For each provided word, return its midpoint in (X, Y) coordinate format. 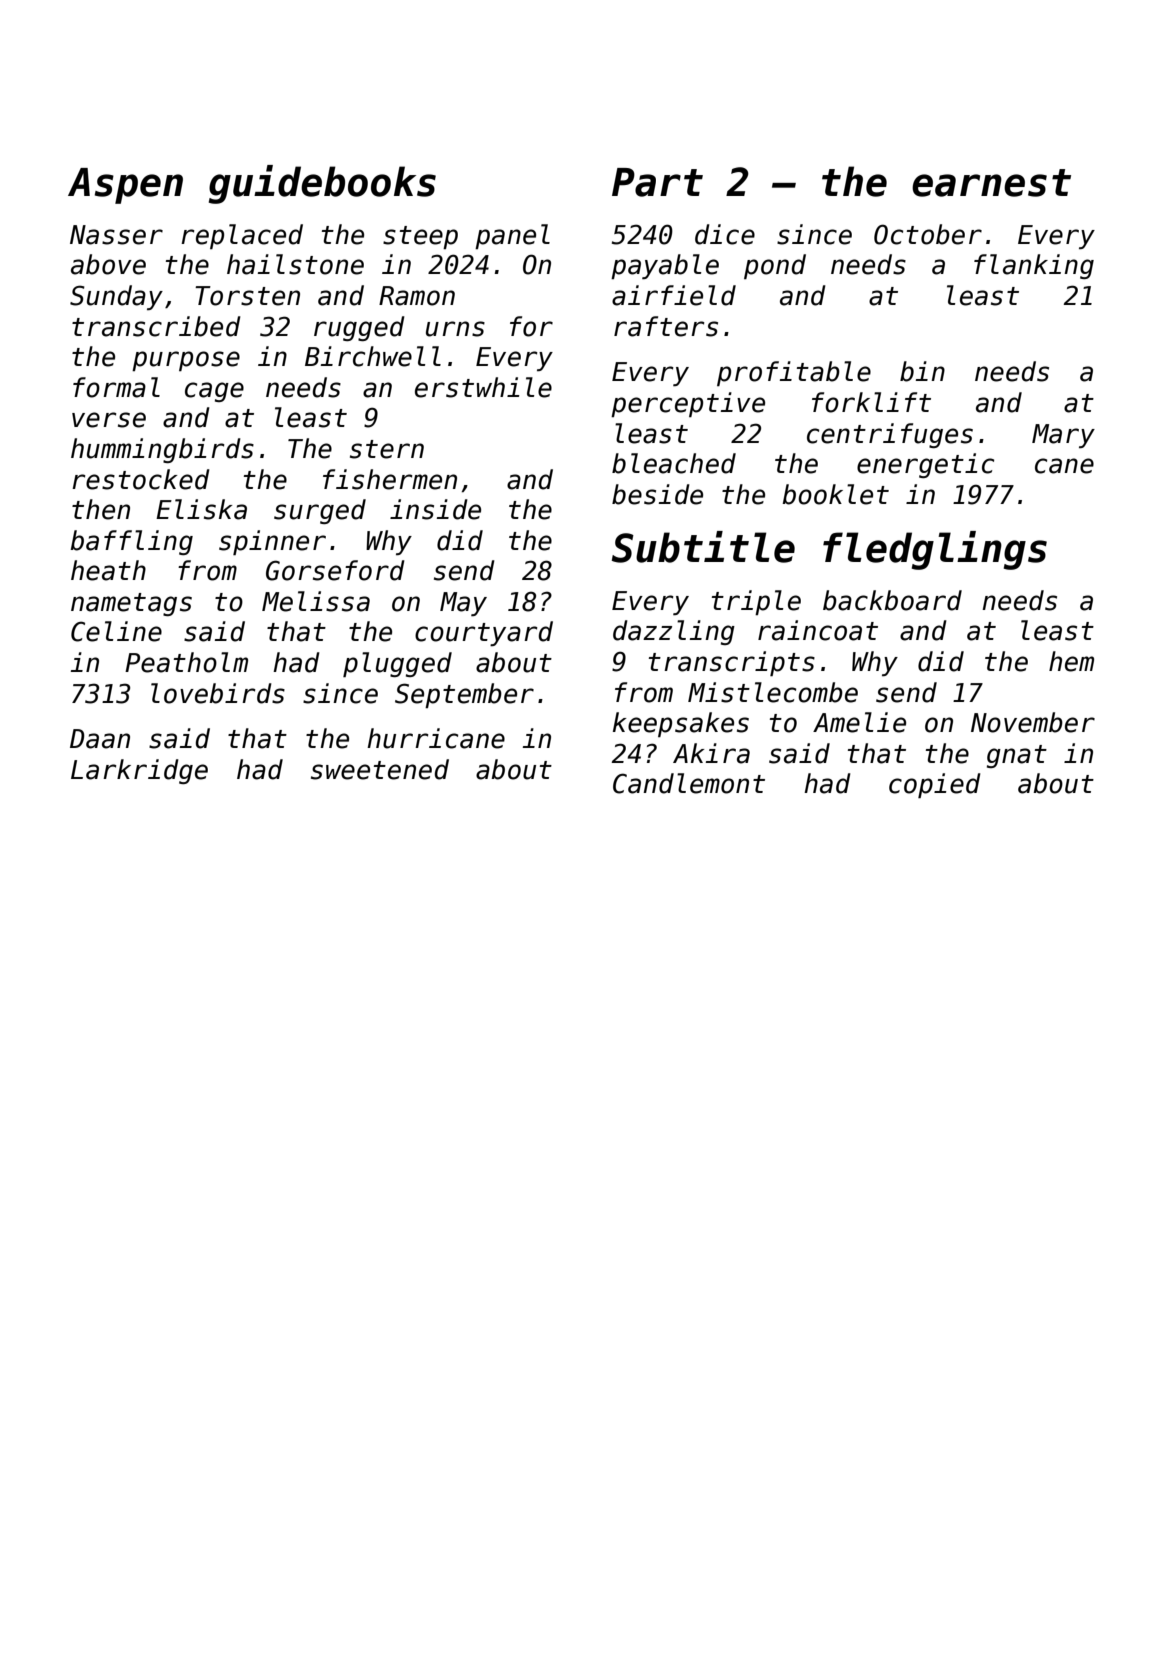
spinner (272, 542)
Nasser (116, 235)
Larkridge (139, 771)
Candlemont (689, 783)
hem (1071, 661)
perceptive (688, 404)
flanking (1034, 266)
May (463, 604)
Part (657, 182)
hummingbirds (162, 450)
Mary (1063, 436)
